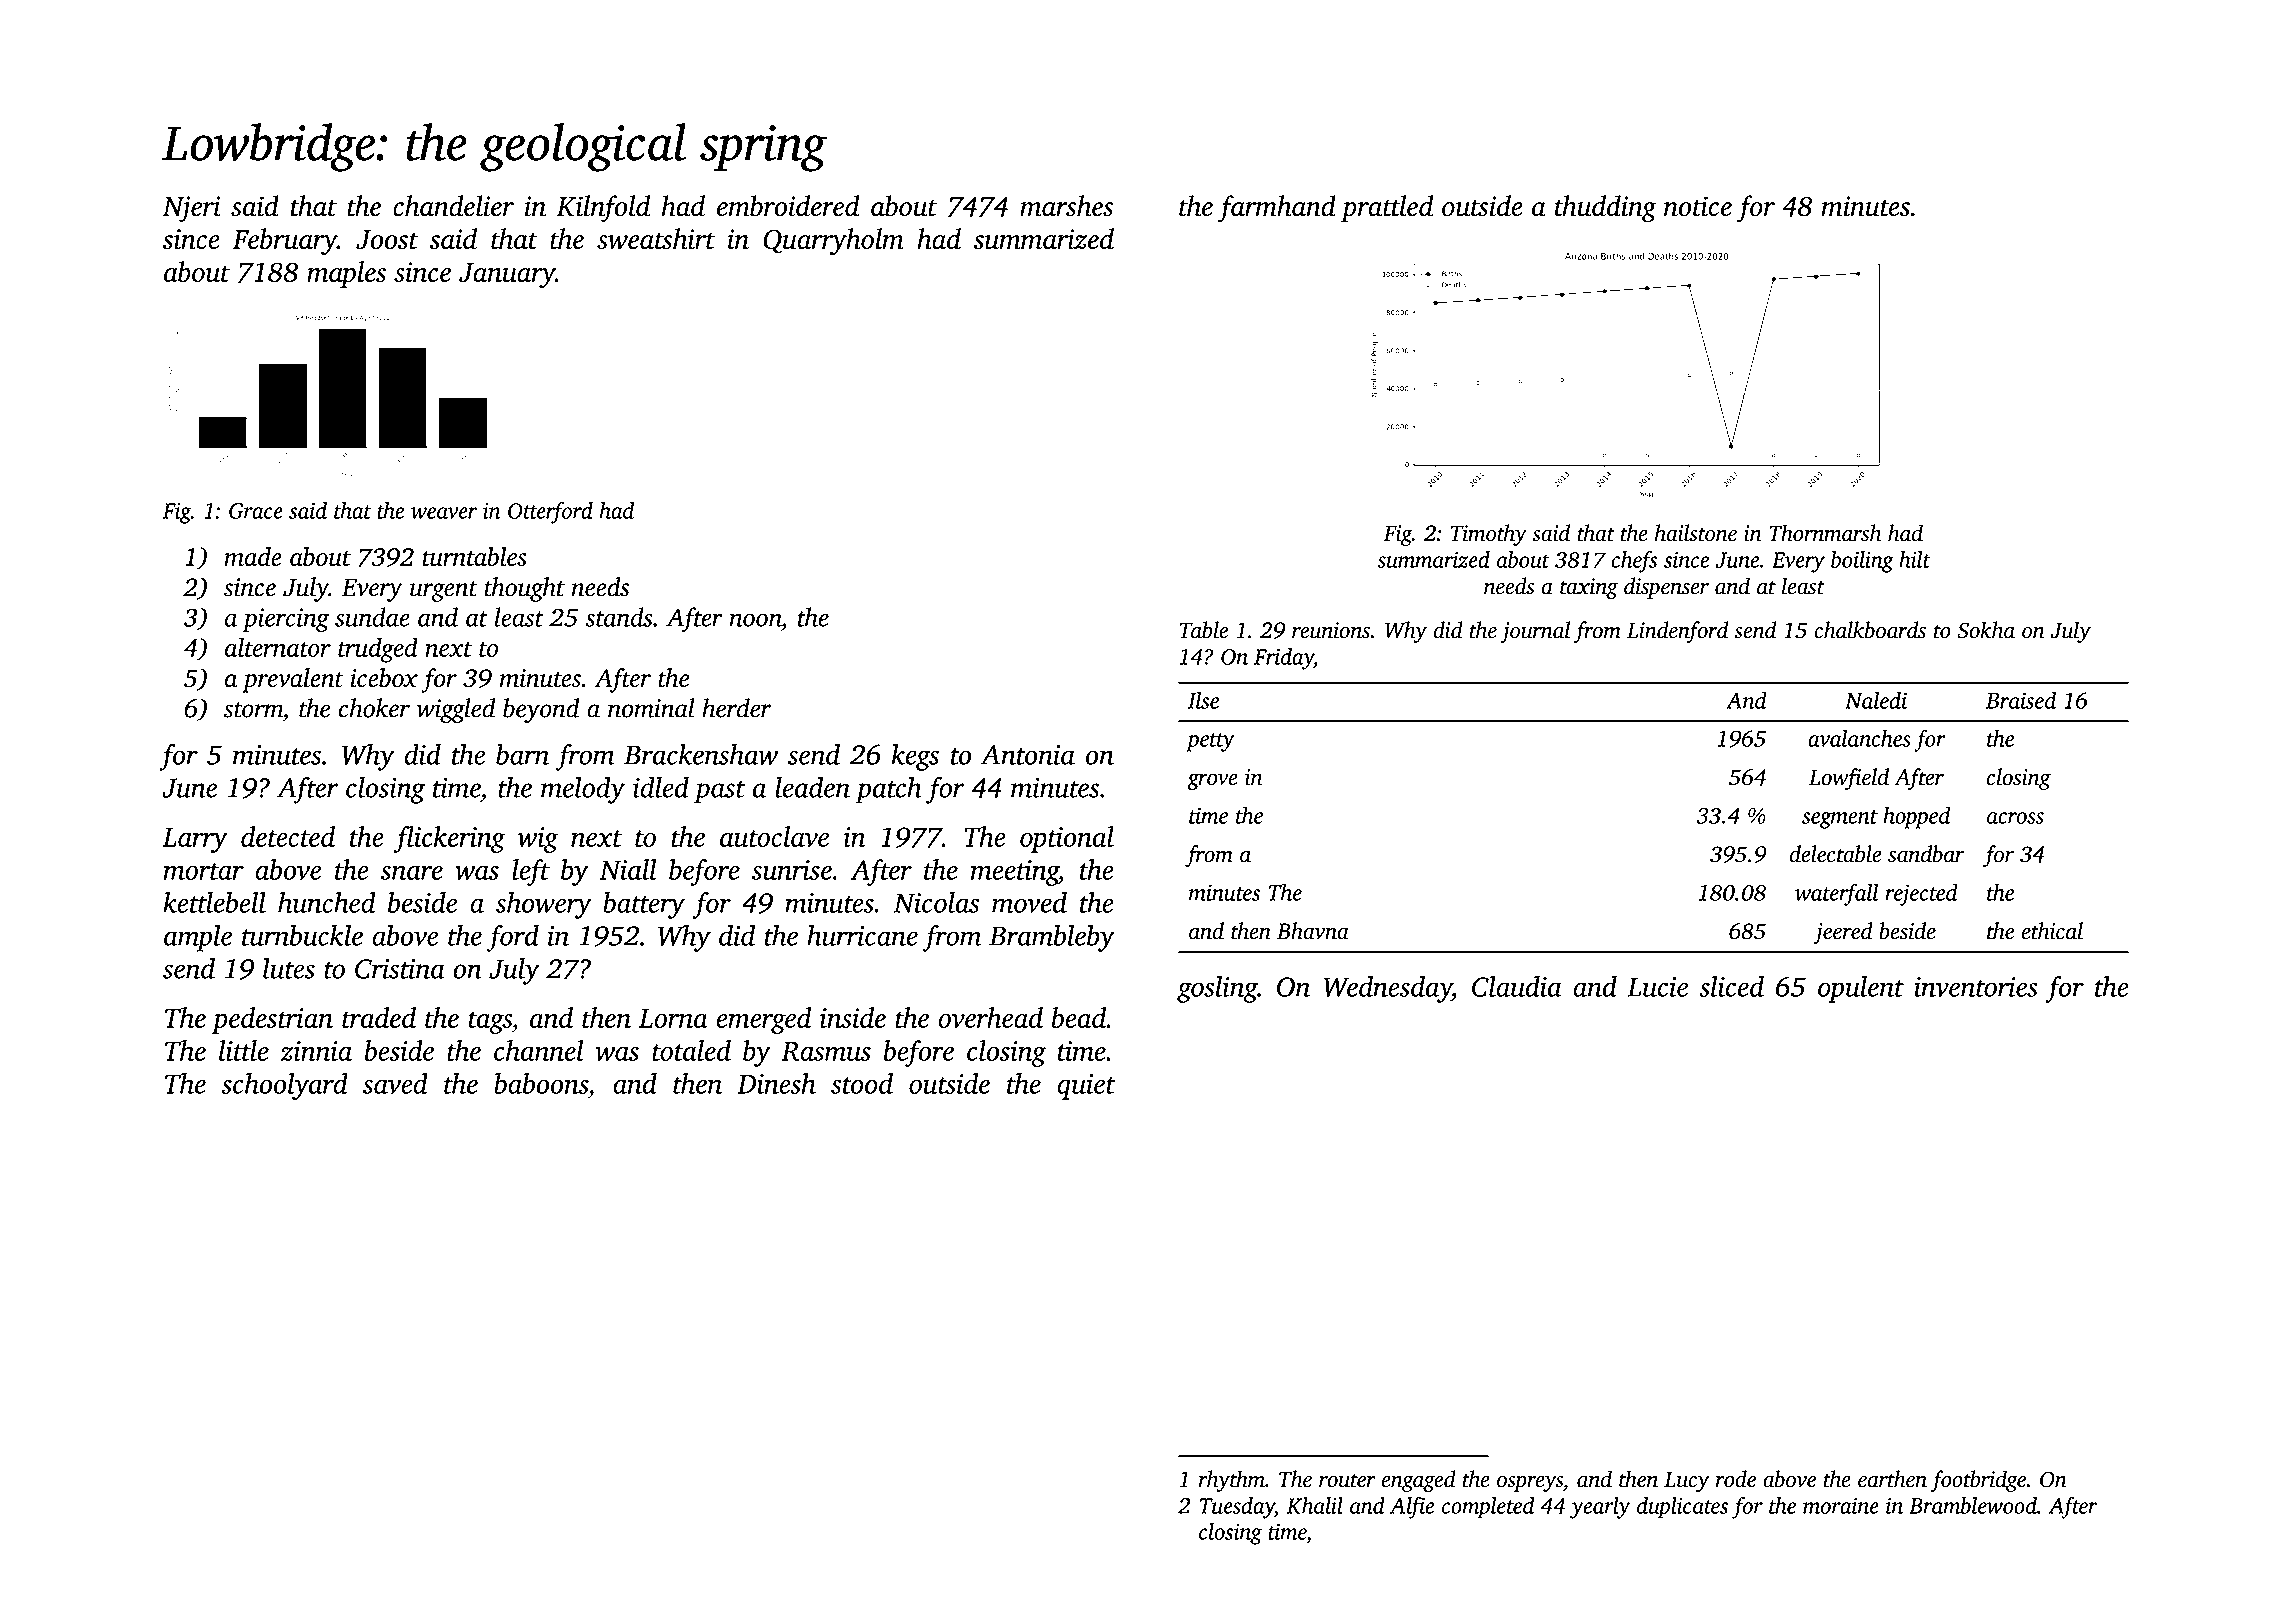 This screenshot has width=2292, height=1620. I want to click on taxing, so click(1589, 588).
